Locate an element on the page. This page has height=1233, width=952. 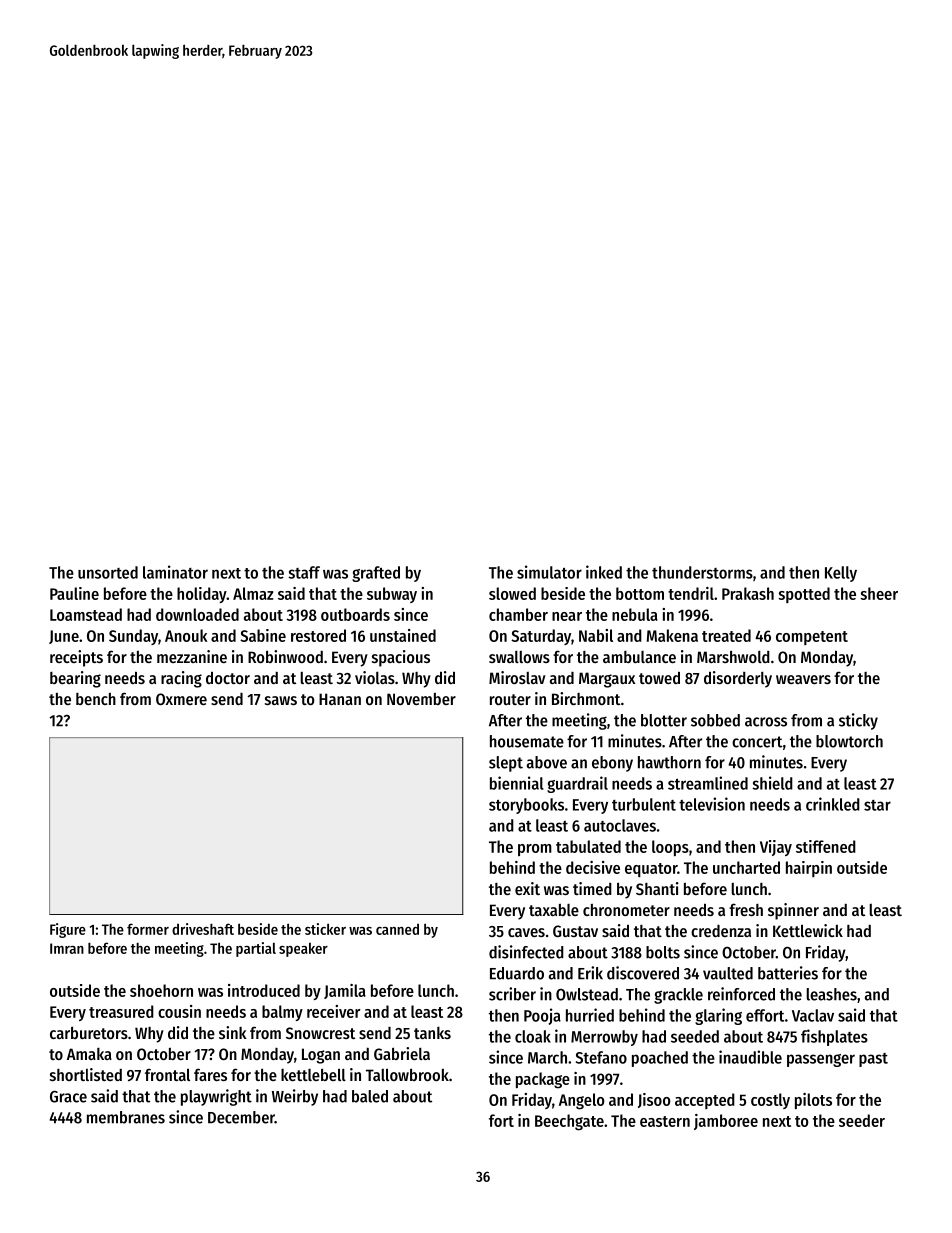
unstained is located at coordinates (403, 635).
